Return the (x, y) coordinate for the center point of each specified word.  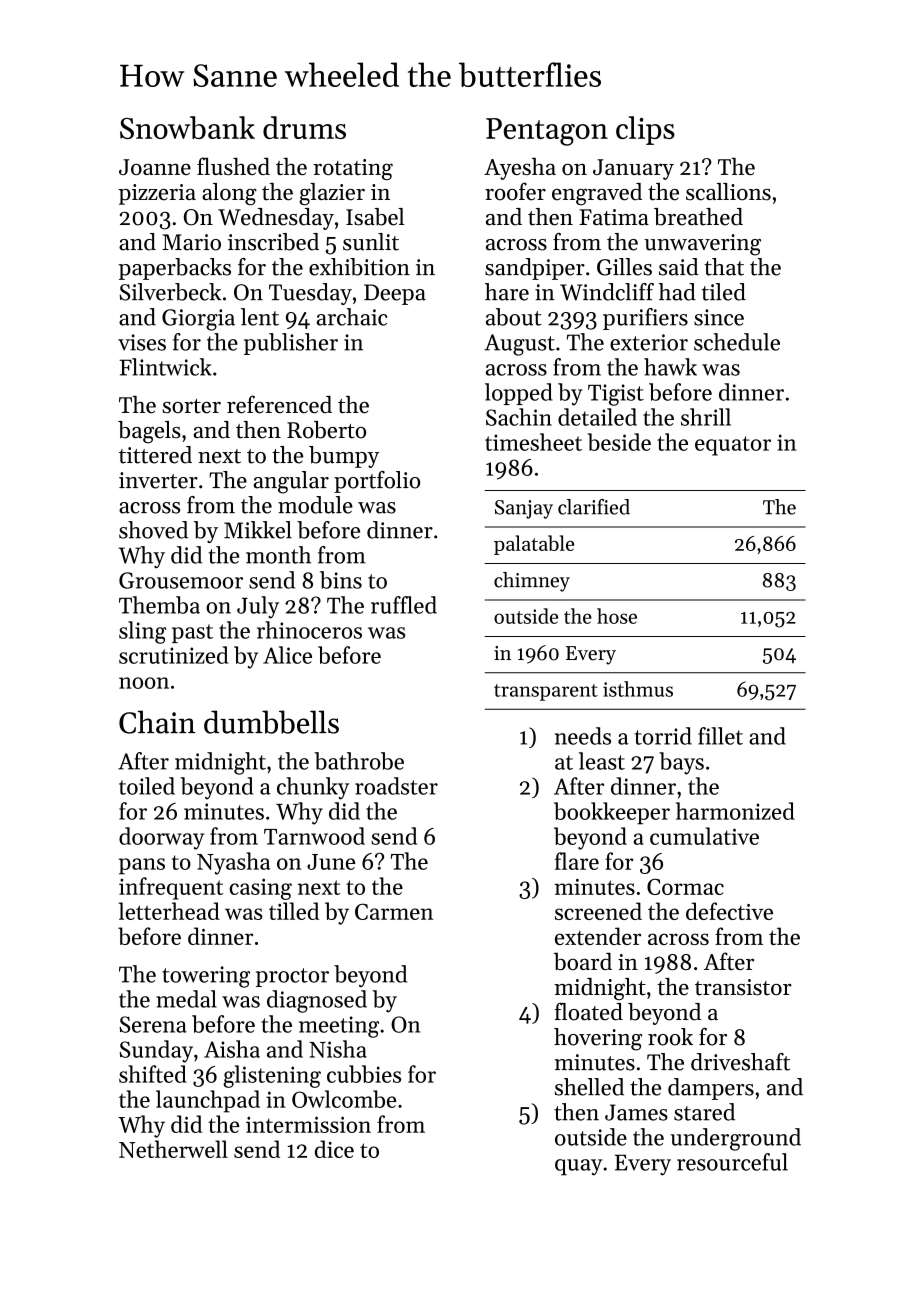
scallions (728, 192)
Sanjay (524, 509)
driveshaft (740, 1062)
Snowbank (187, 127)
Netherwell (173, 1149)
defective (729, 911)
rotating (353, 169)
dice (334, 1149)
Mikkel (258, 530)
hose (617, 616)
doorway (161, 838)
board (583, 961)
